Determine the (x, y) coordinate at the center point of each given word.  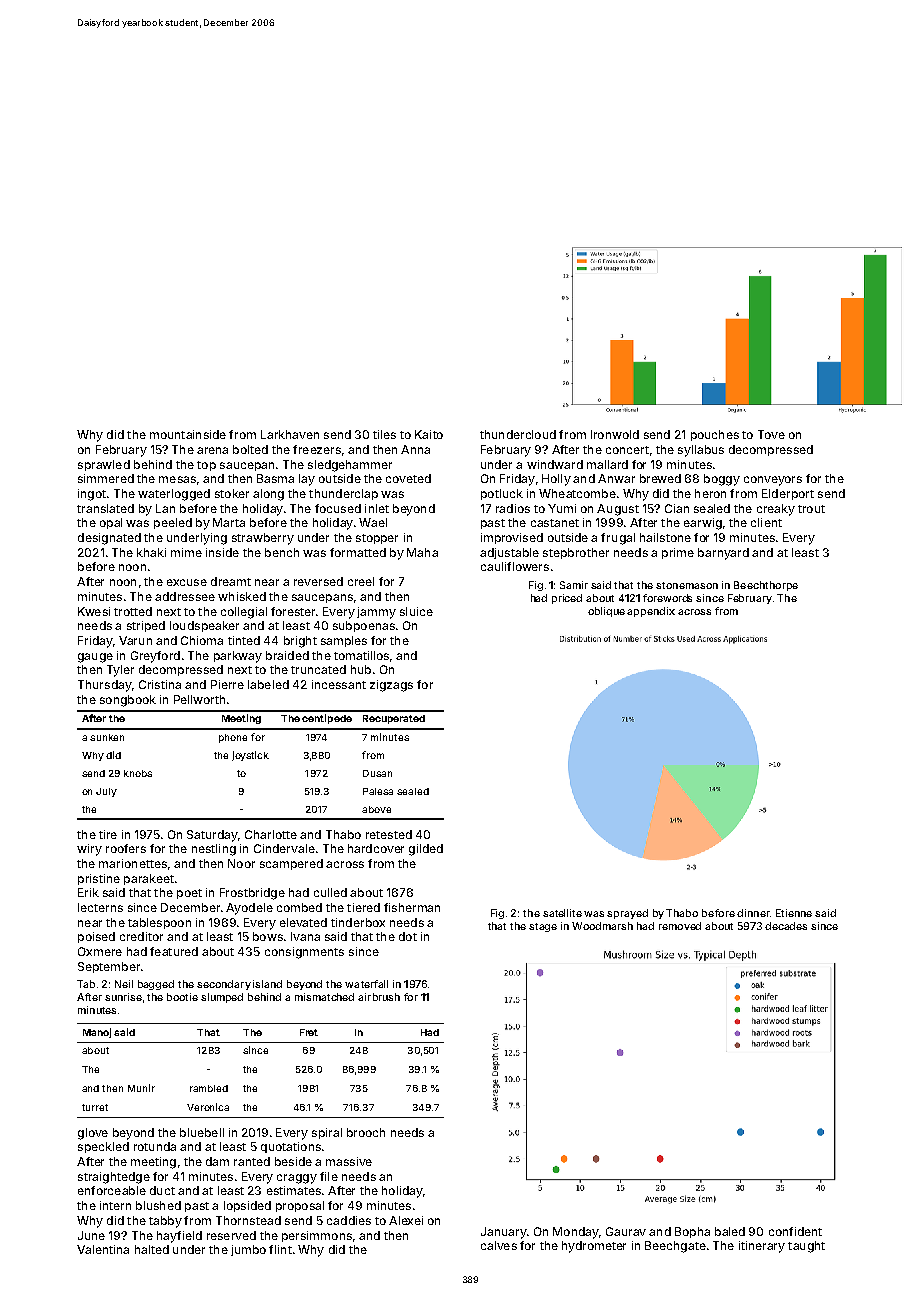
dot (408, 936)
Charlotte (271, 834)
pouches (715, 435)
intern (115, 1205)
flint (280, 1249)
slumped (222, 998)
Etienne (794, 913)
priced (567, 599)
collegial (244, 613)
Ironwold (615, 434)
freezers (317, 449)
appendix (651, 612)
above (376, 809)
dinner (753, 913)
